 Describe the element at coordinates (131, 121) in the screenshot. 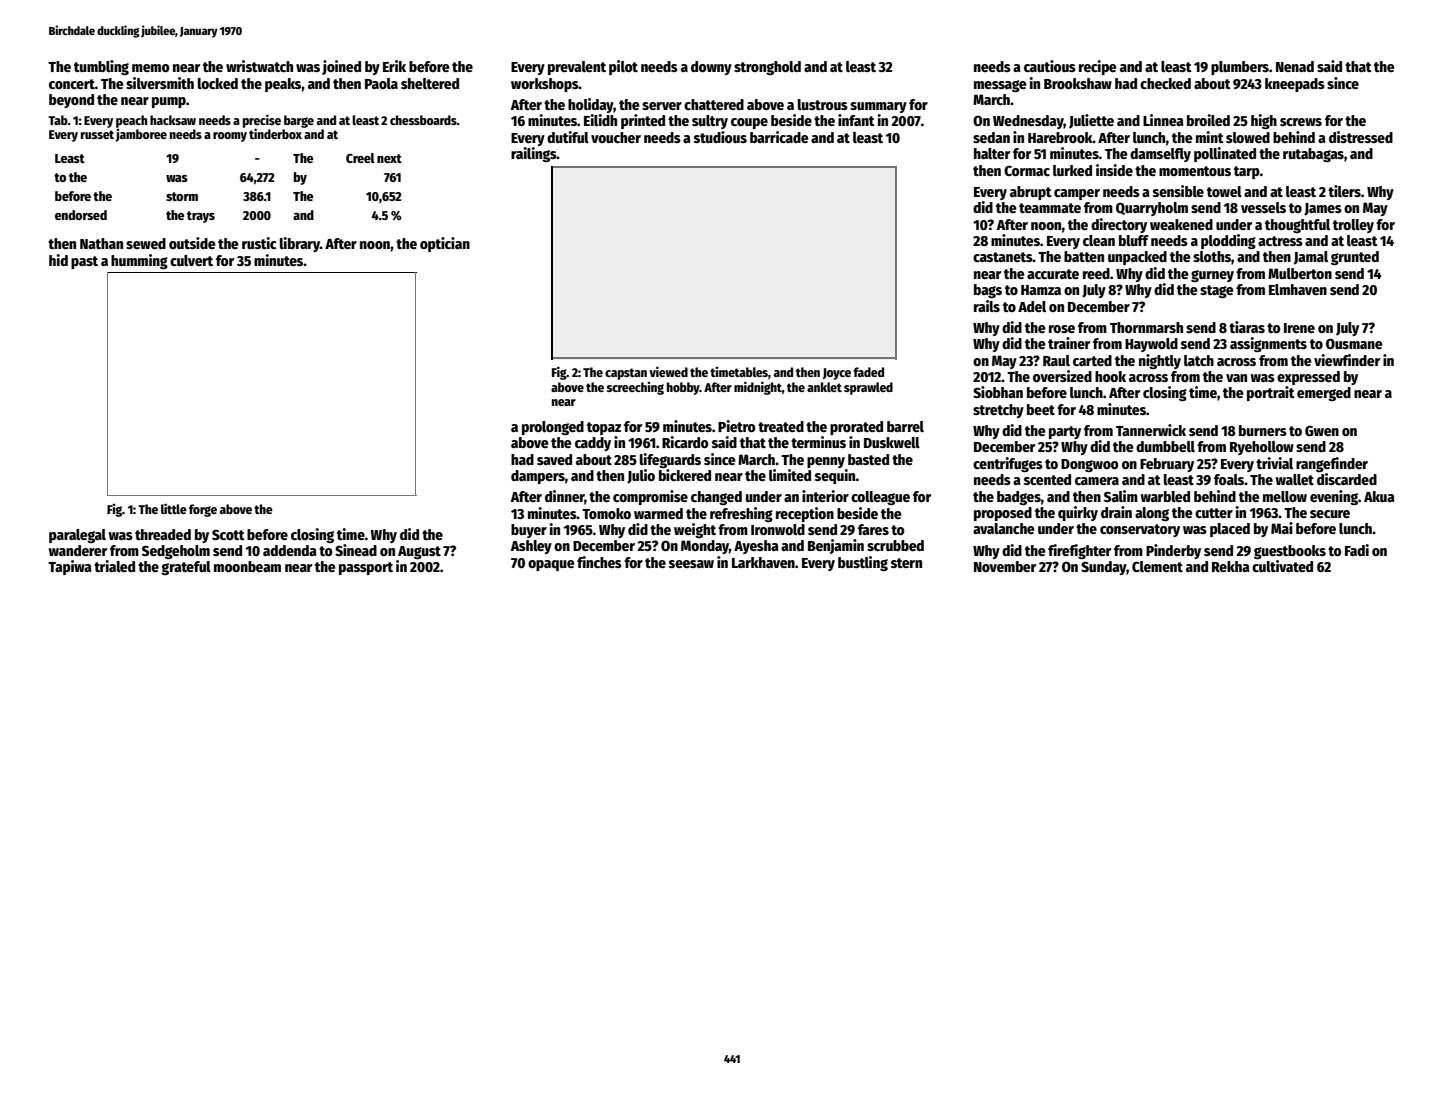

I see `peach` at that location.
